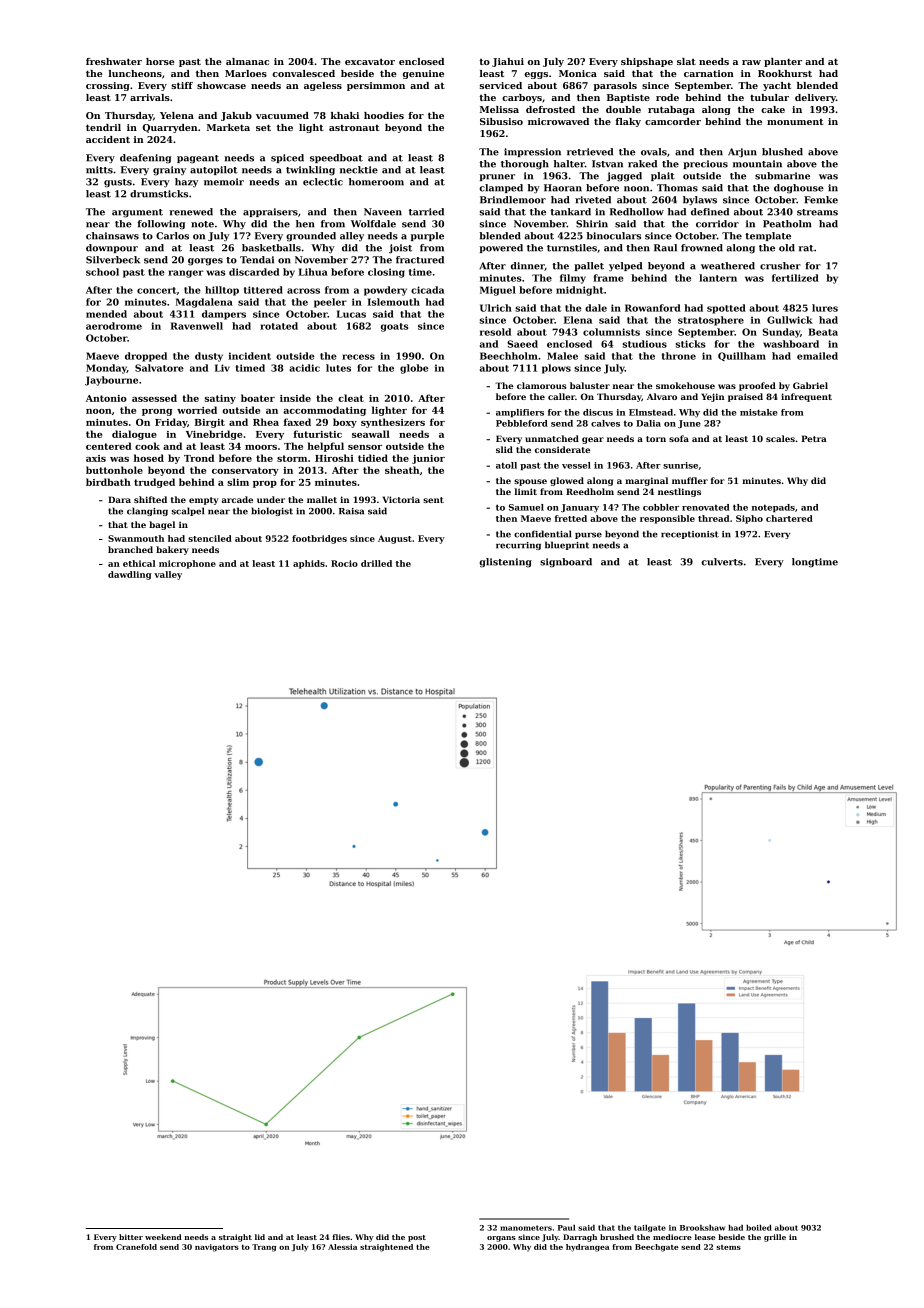  I want to click on Jiahui, so click(508, 62).
